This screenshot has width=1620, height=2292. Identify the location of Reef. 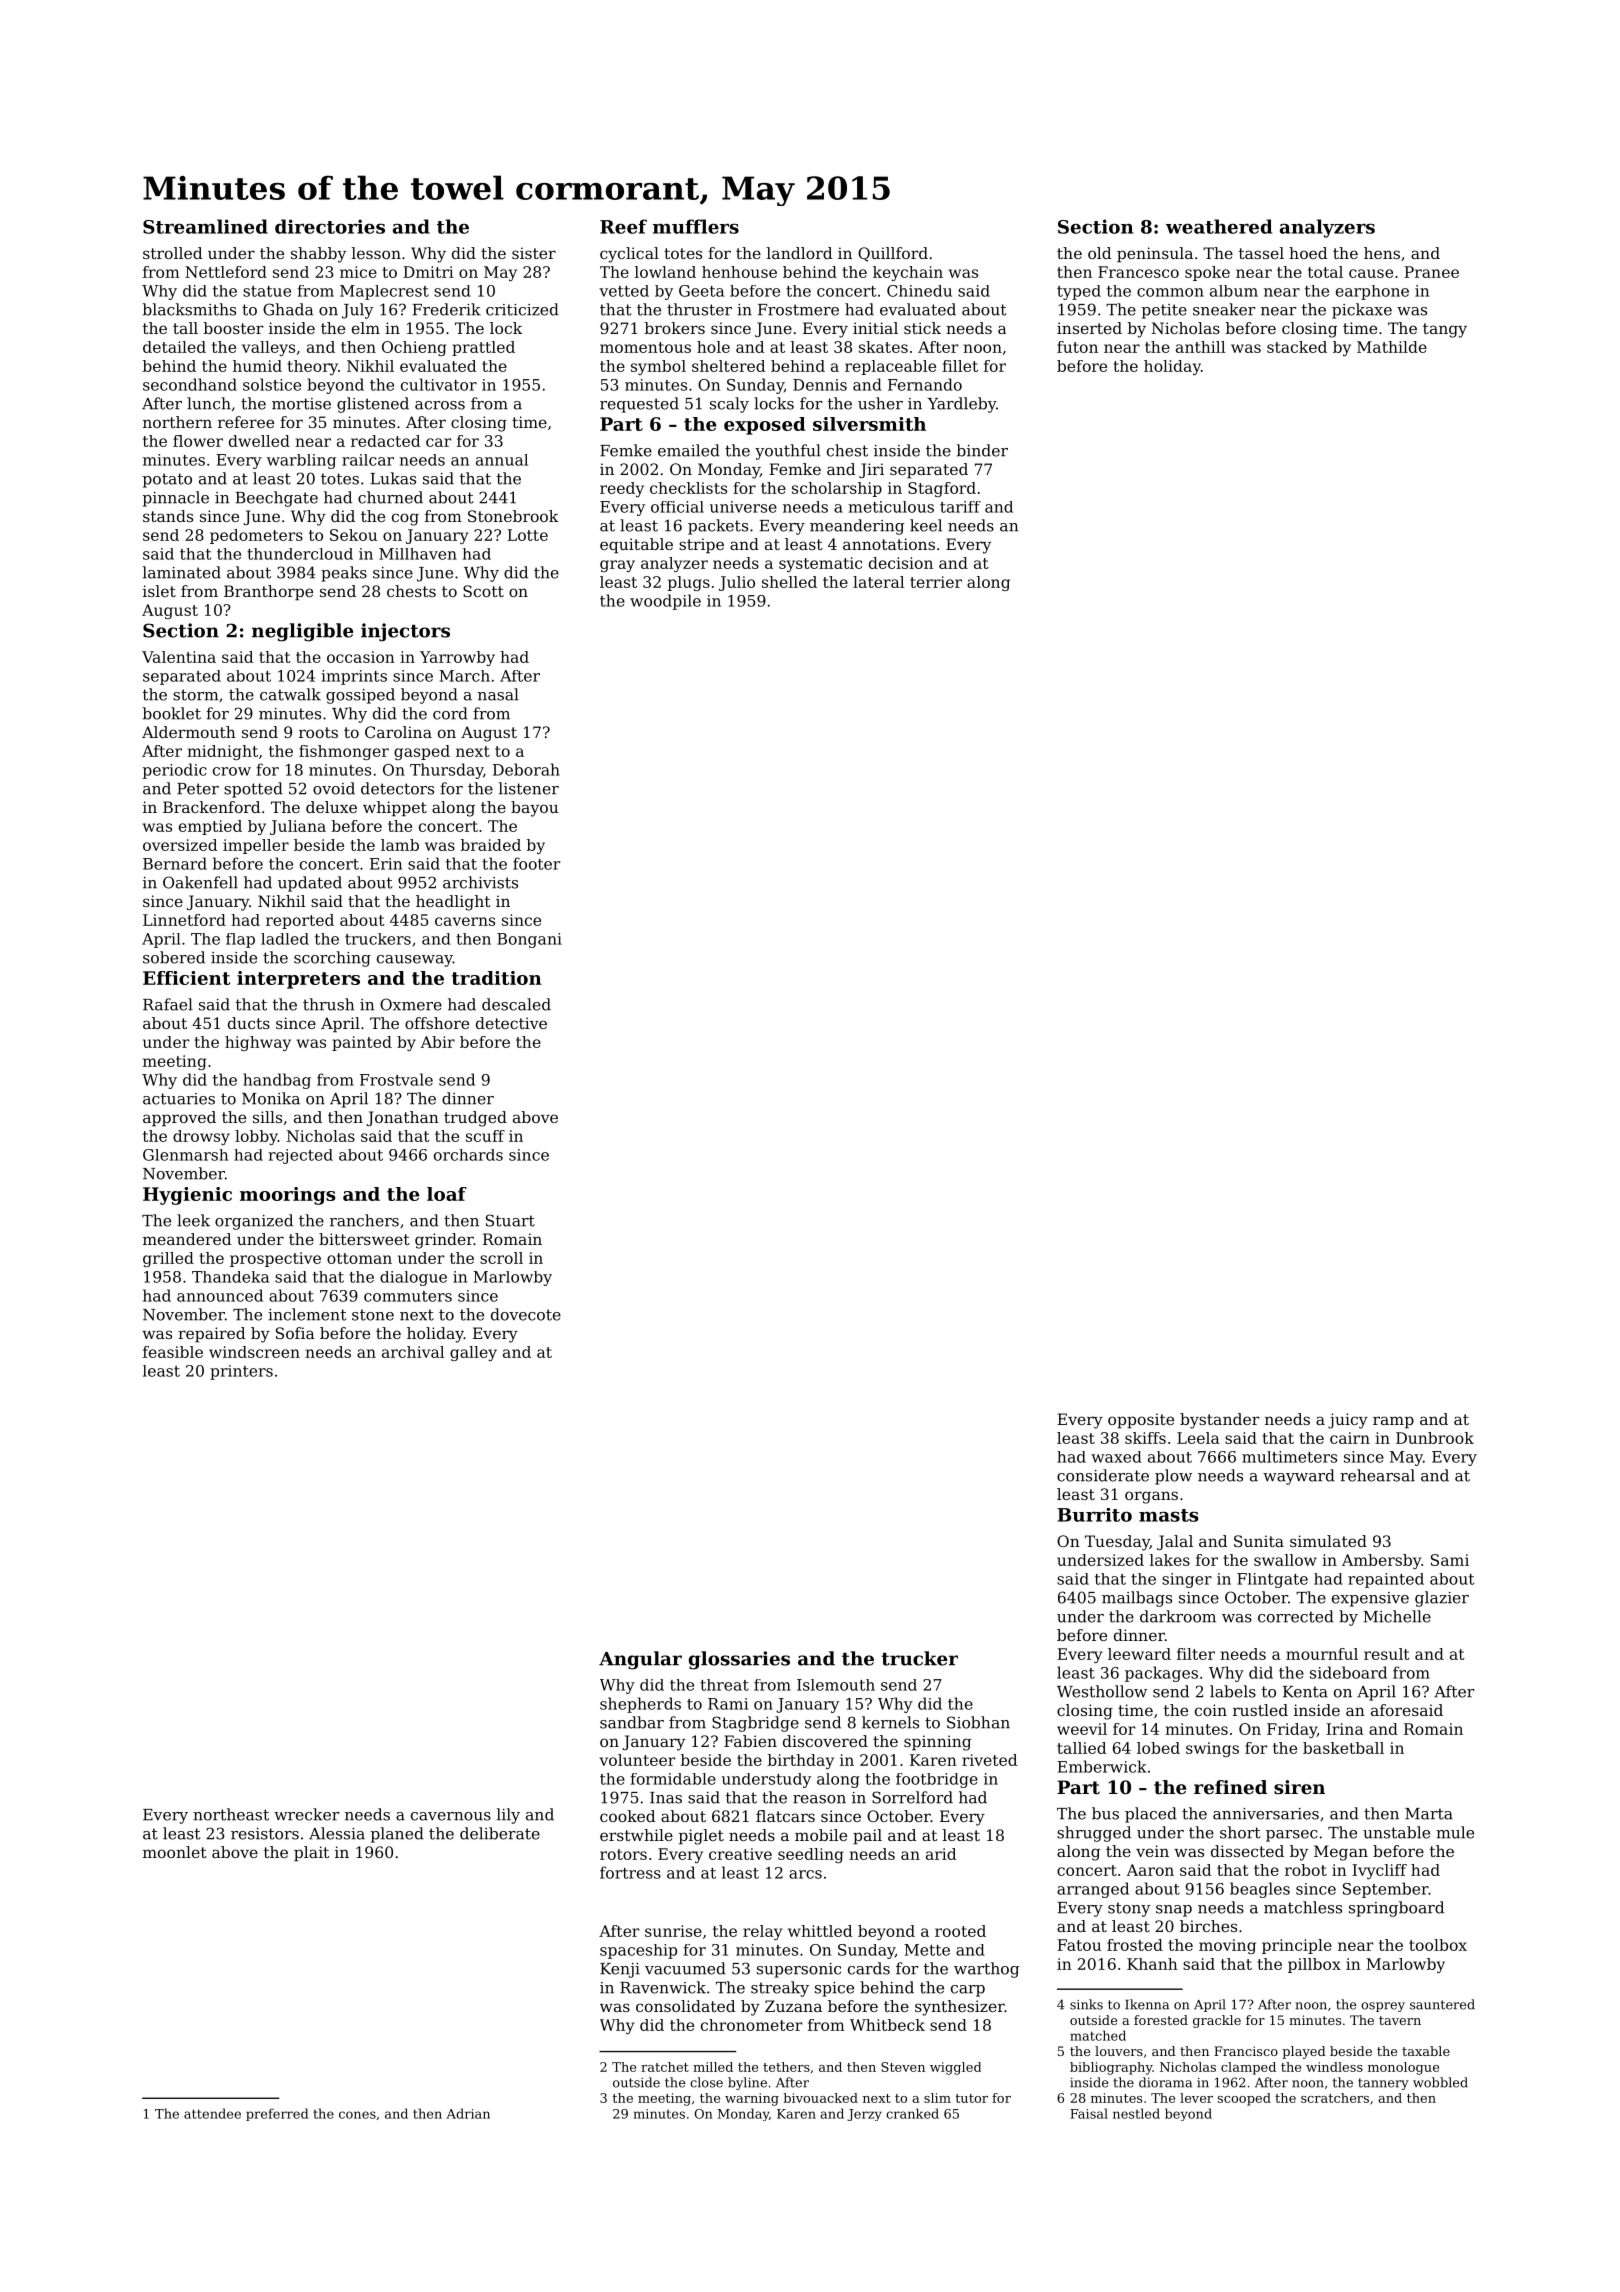
(623, 226).
